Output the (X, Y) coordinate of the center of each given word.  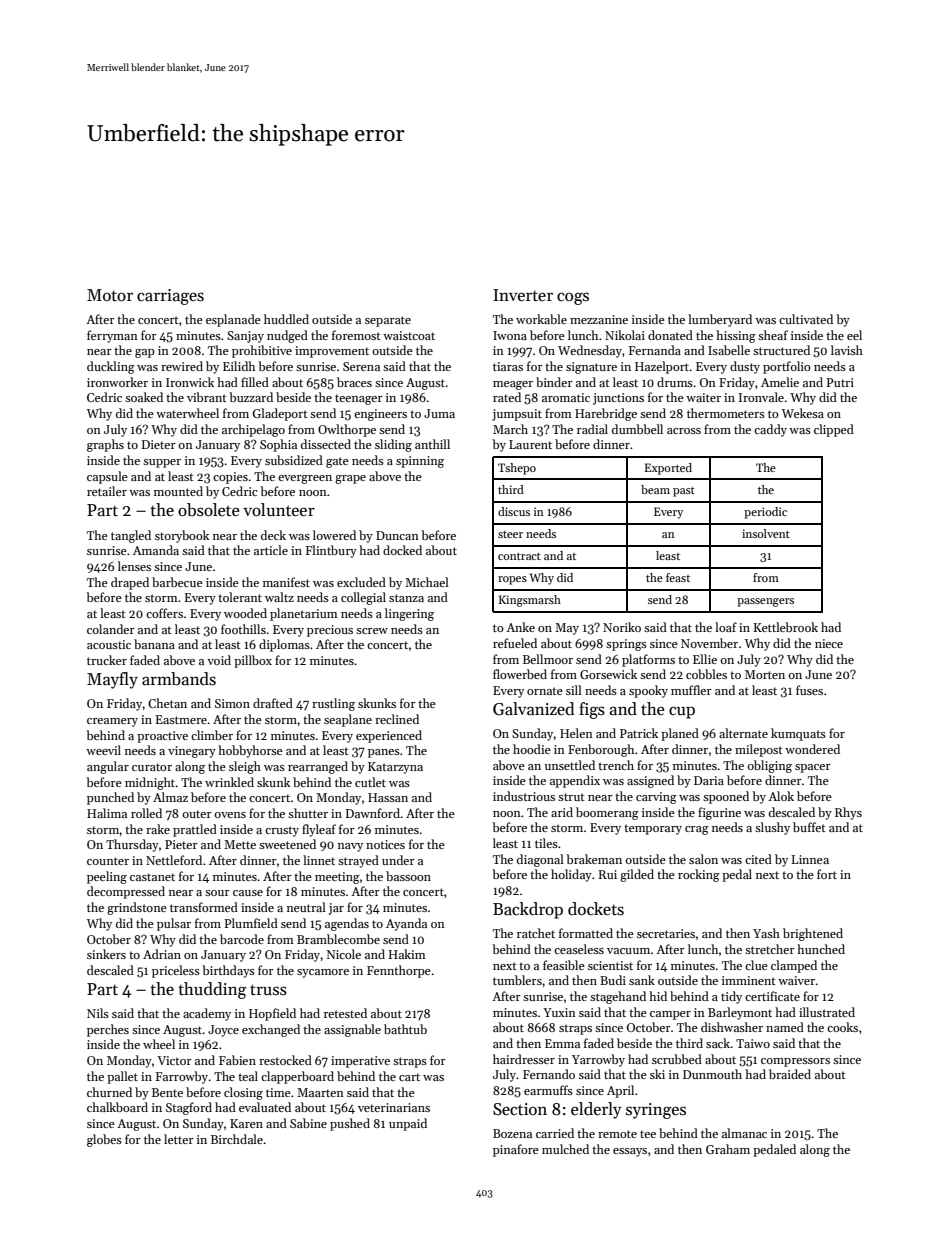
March (510, 429)
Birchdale (237, 1139)
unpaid (408, 1124)
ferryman (112, 336)
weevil (103, 750)
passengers (765, 602)
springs (626, 645)
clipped (834, 430)
